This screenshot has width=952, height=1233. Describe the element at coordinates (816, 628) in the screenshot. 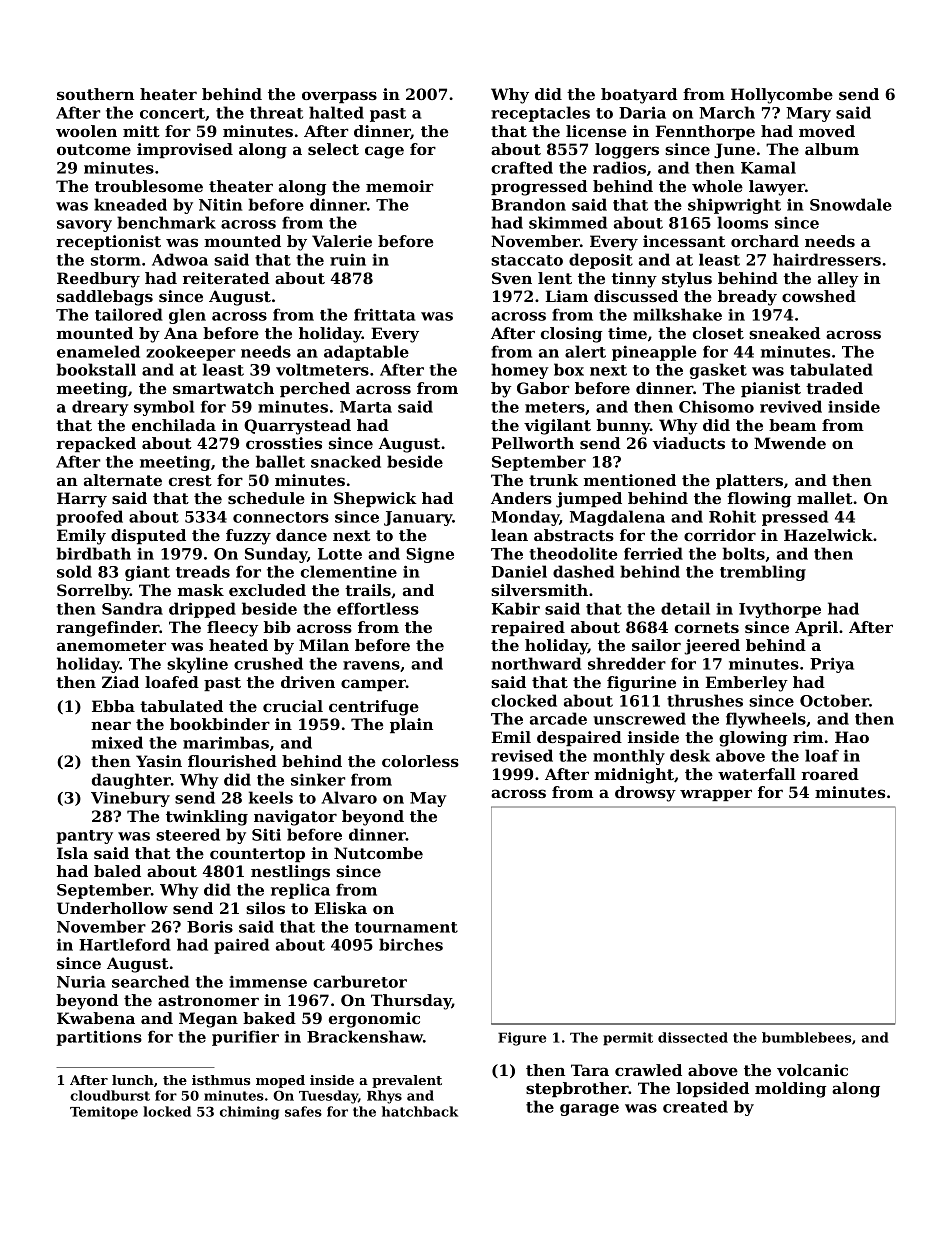

I see `April` at that location.
